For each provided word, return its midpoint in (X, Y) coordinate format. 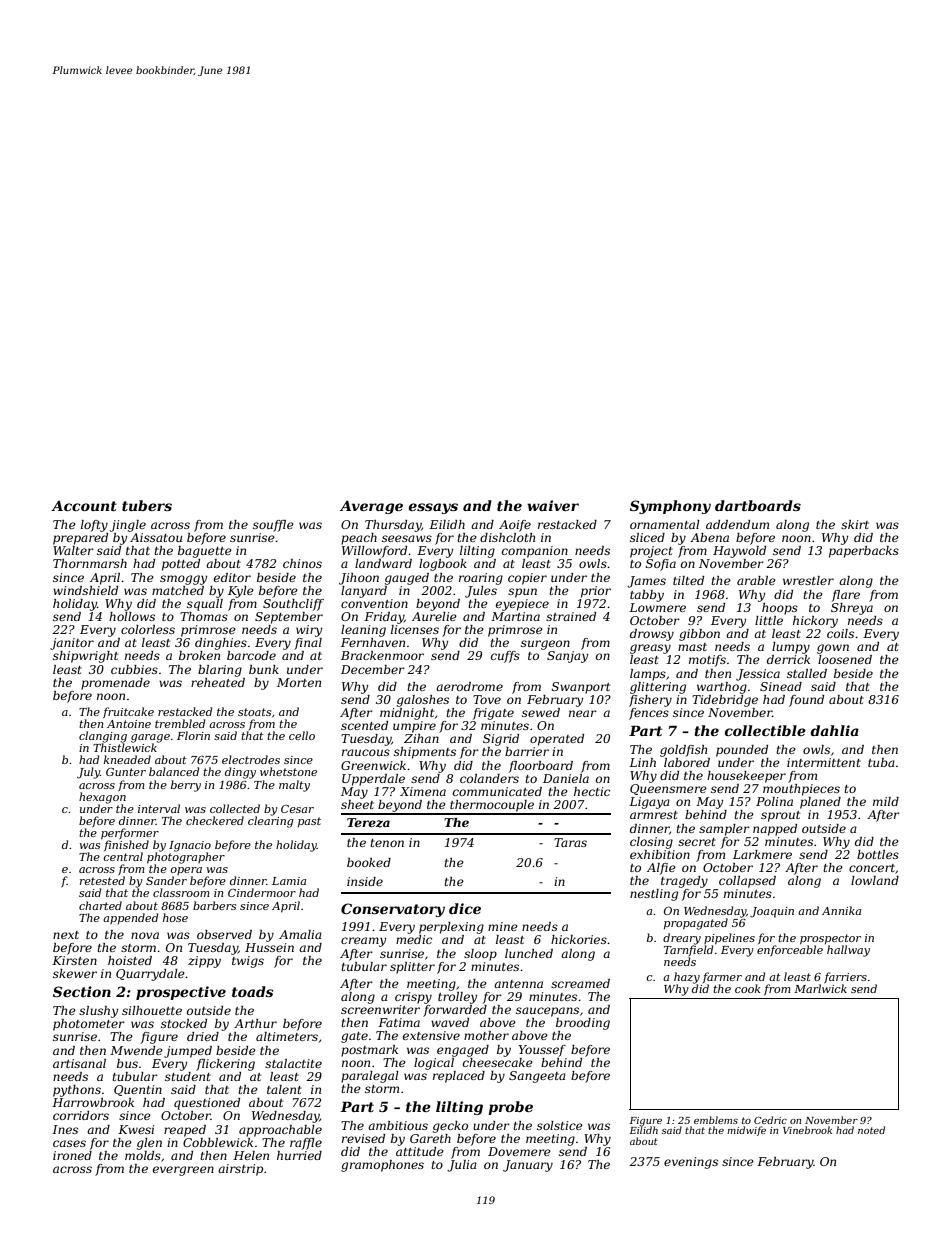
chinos (302, 563)
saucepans (547, 1012)
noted (871, 1130)
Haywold (739, 552)
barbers (214, 905)
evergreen (183, 1171)
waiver (553, 505)
